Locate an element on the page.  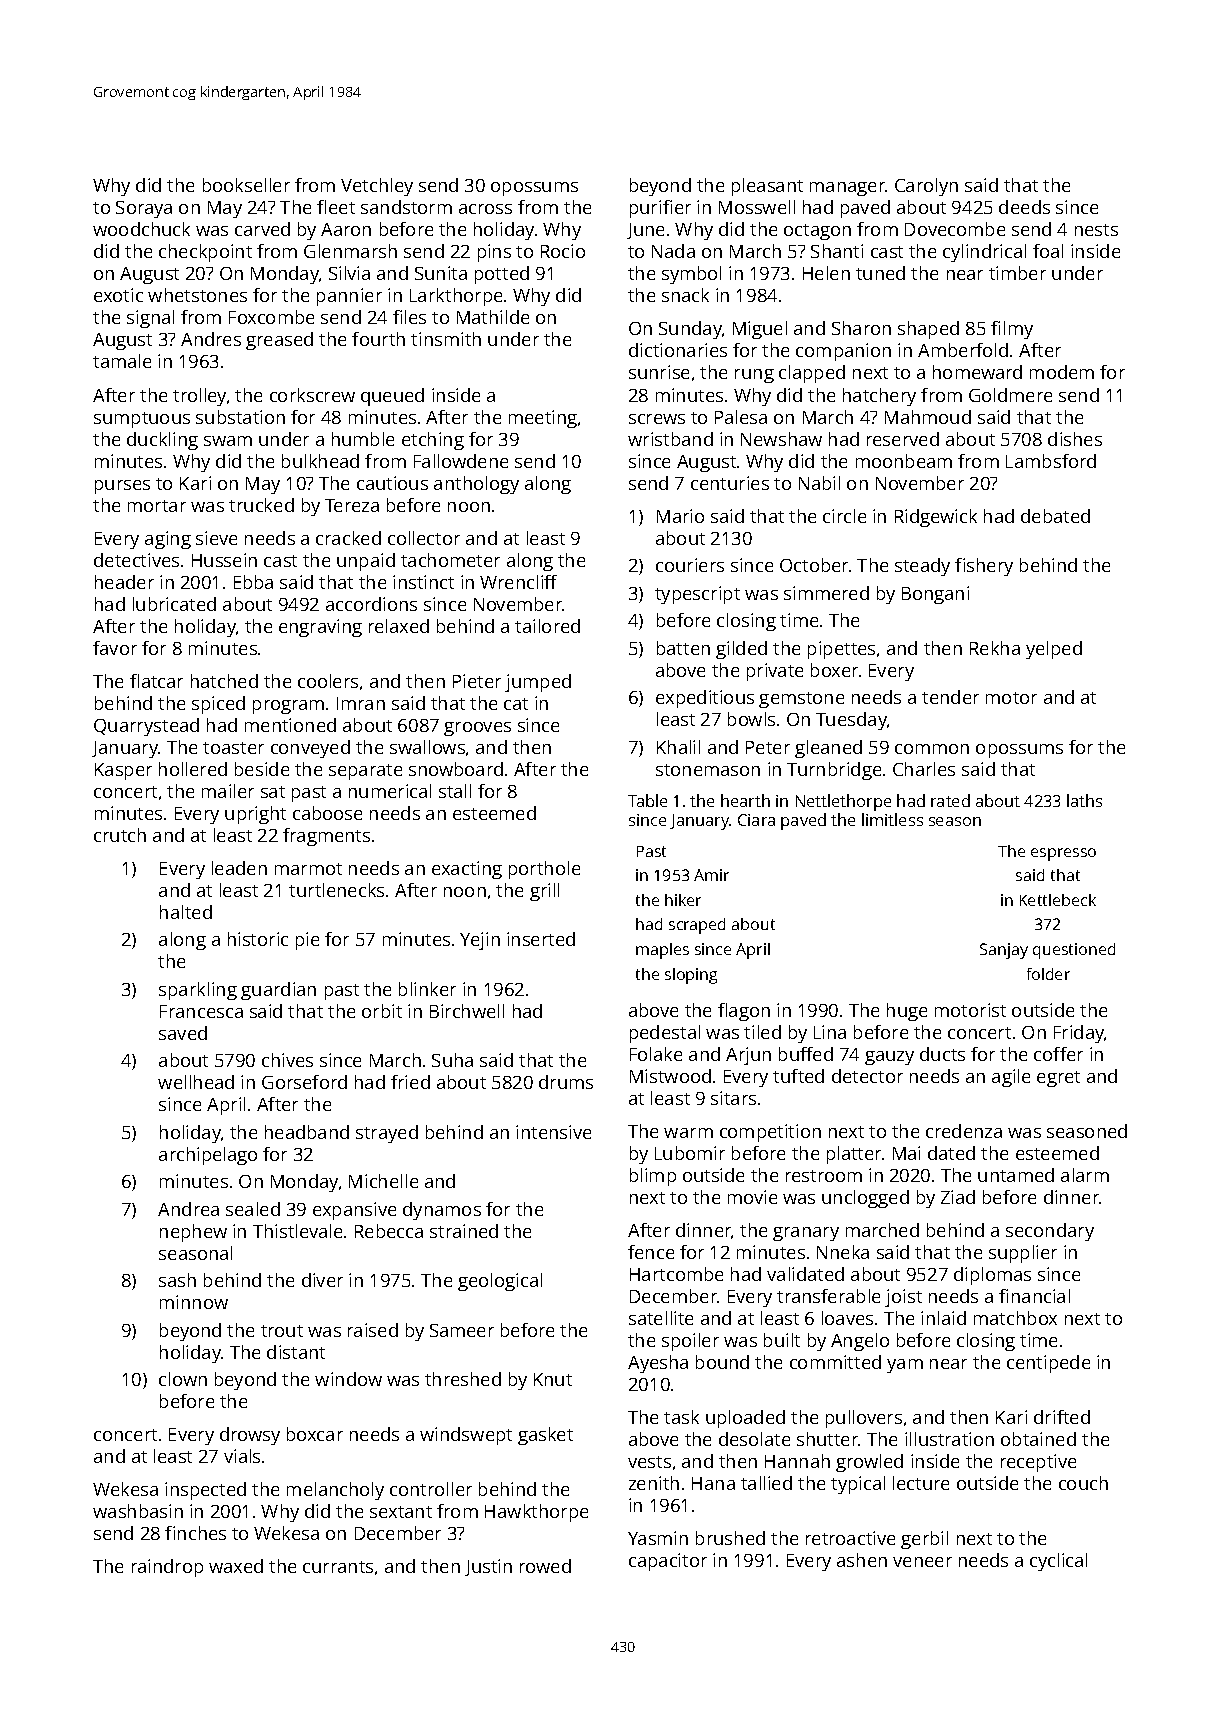
maples is located at coordinates (662, 951).
